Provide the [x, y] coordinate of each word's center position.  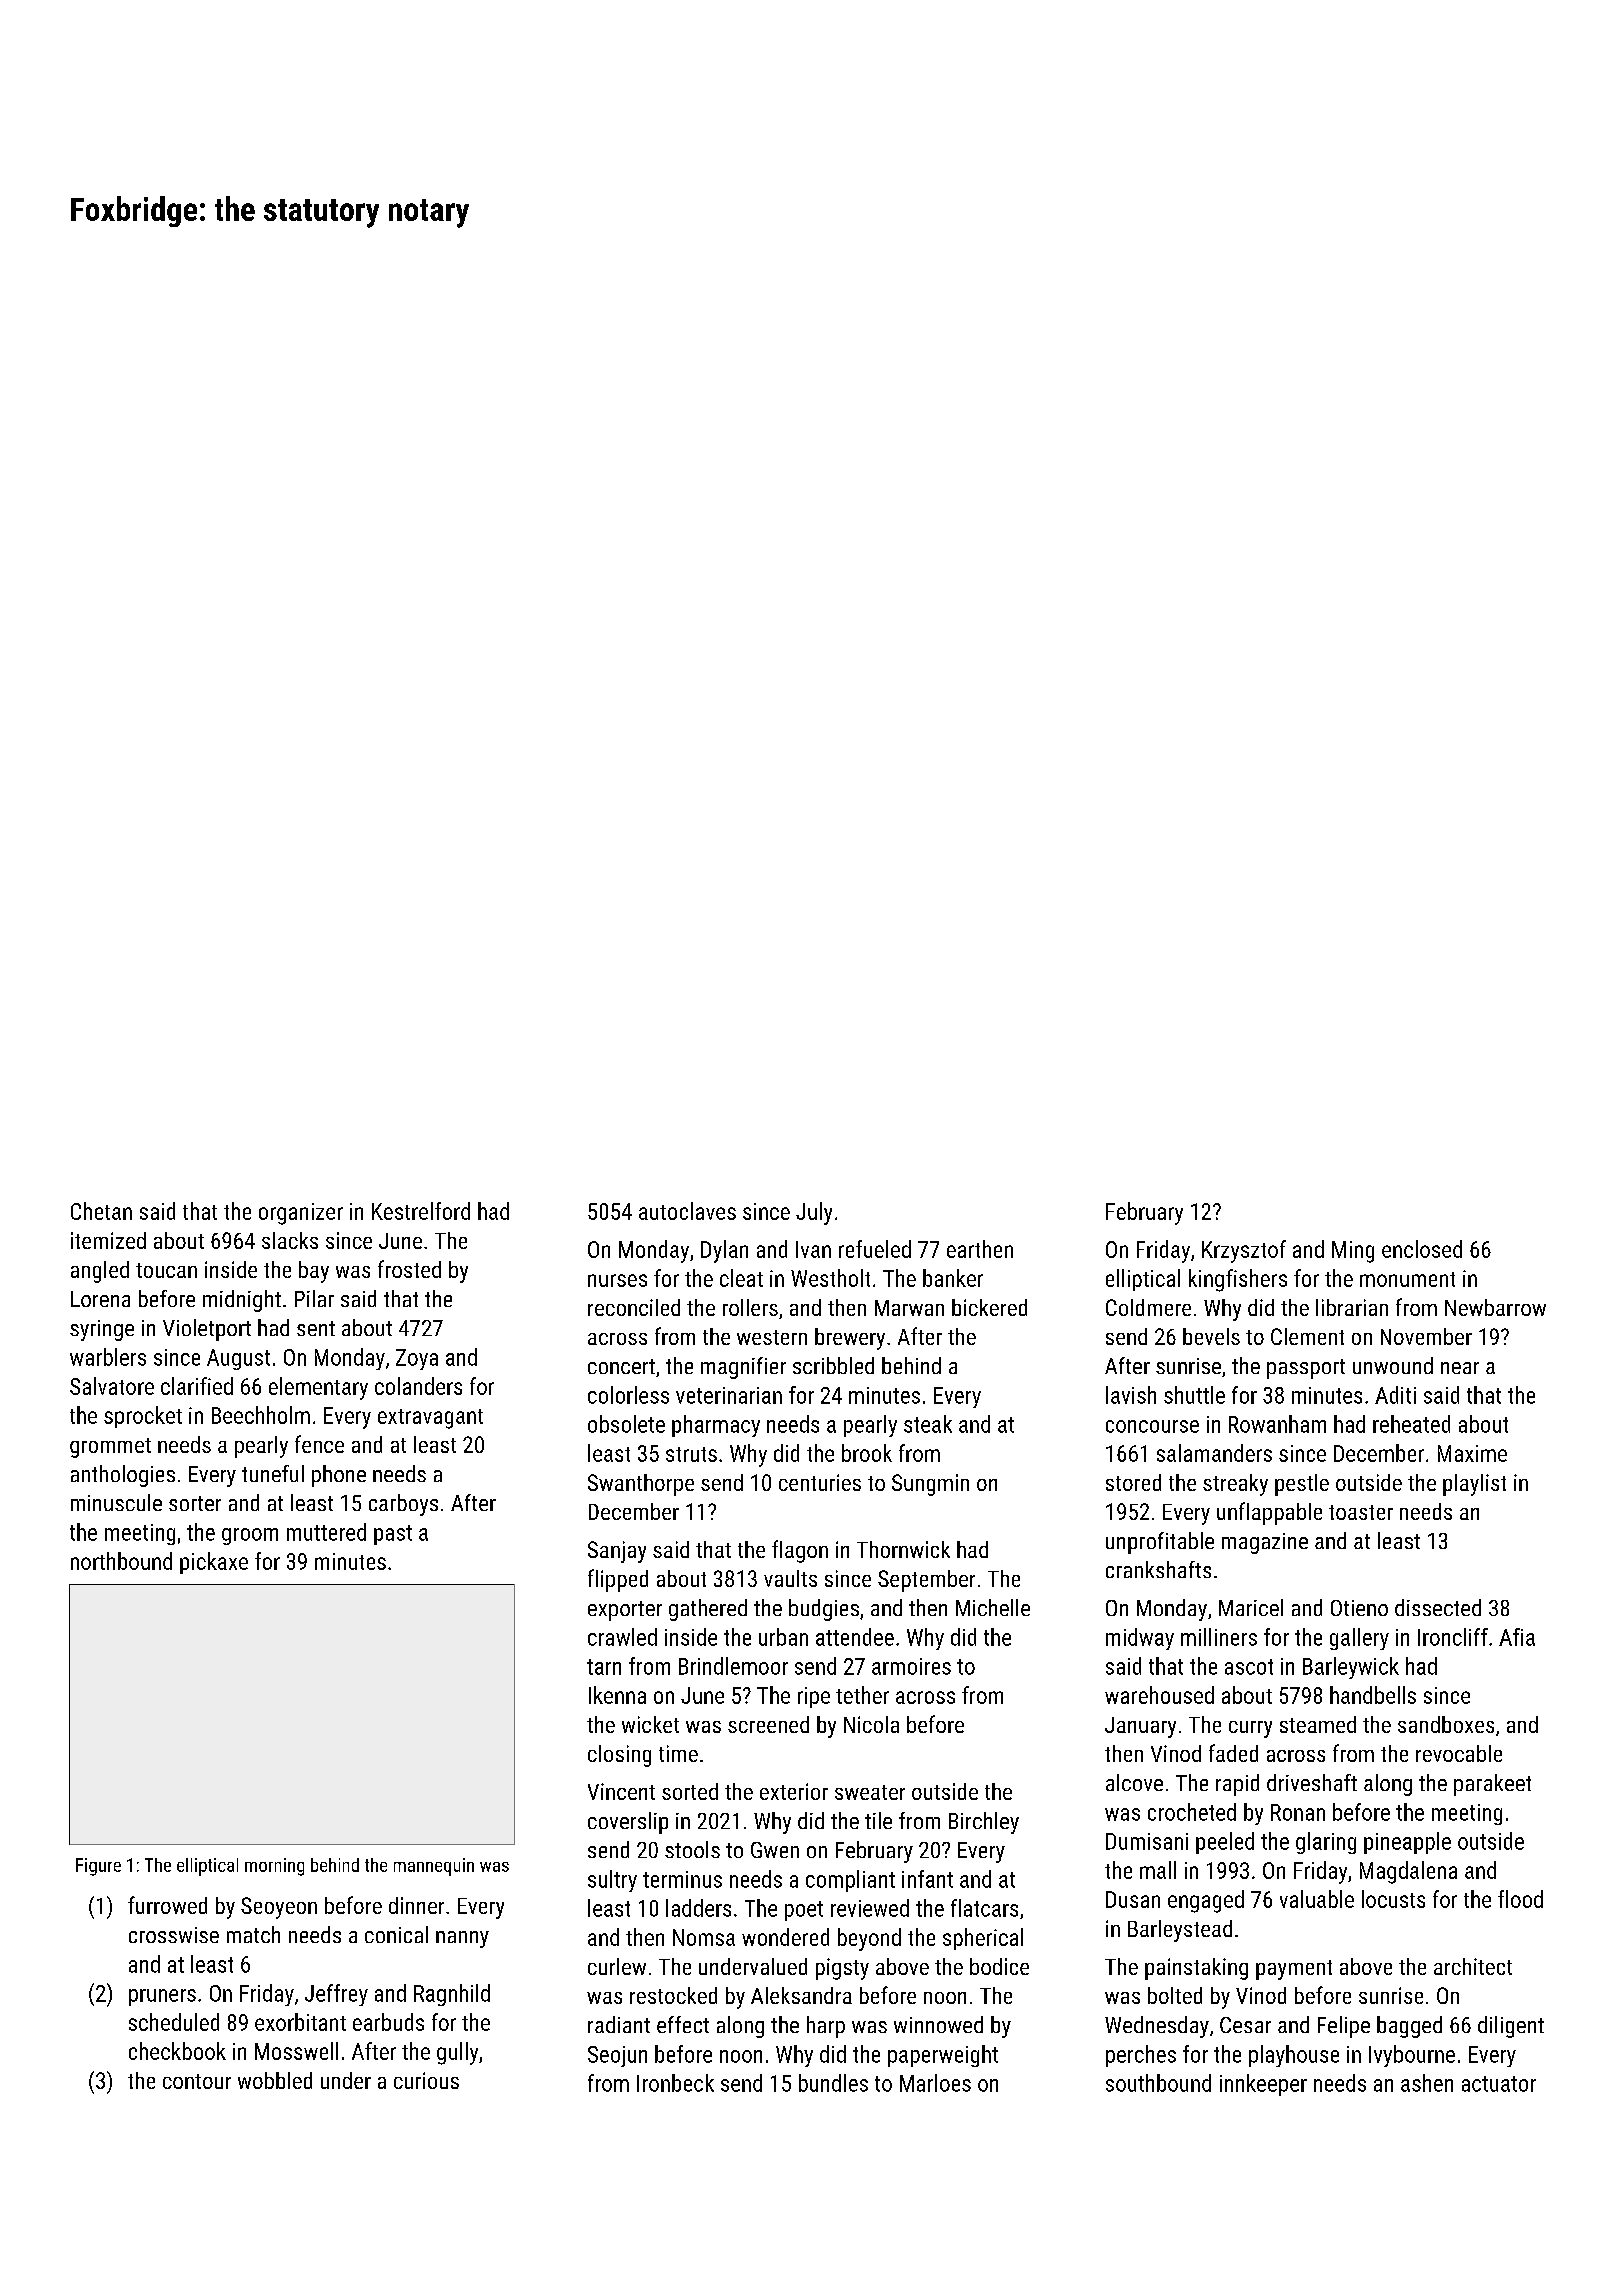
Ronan [1298, 1812]
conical [396, 1934]
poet [804, 1911]
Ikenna [617, 1695]
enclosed [1422, 1249]
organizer [301, 1214]
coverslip [628, 1823]
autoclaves [687, 1211]
